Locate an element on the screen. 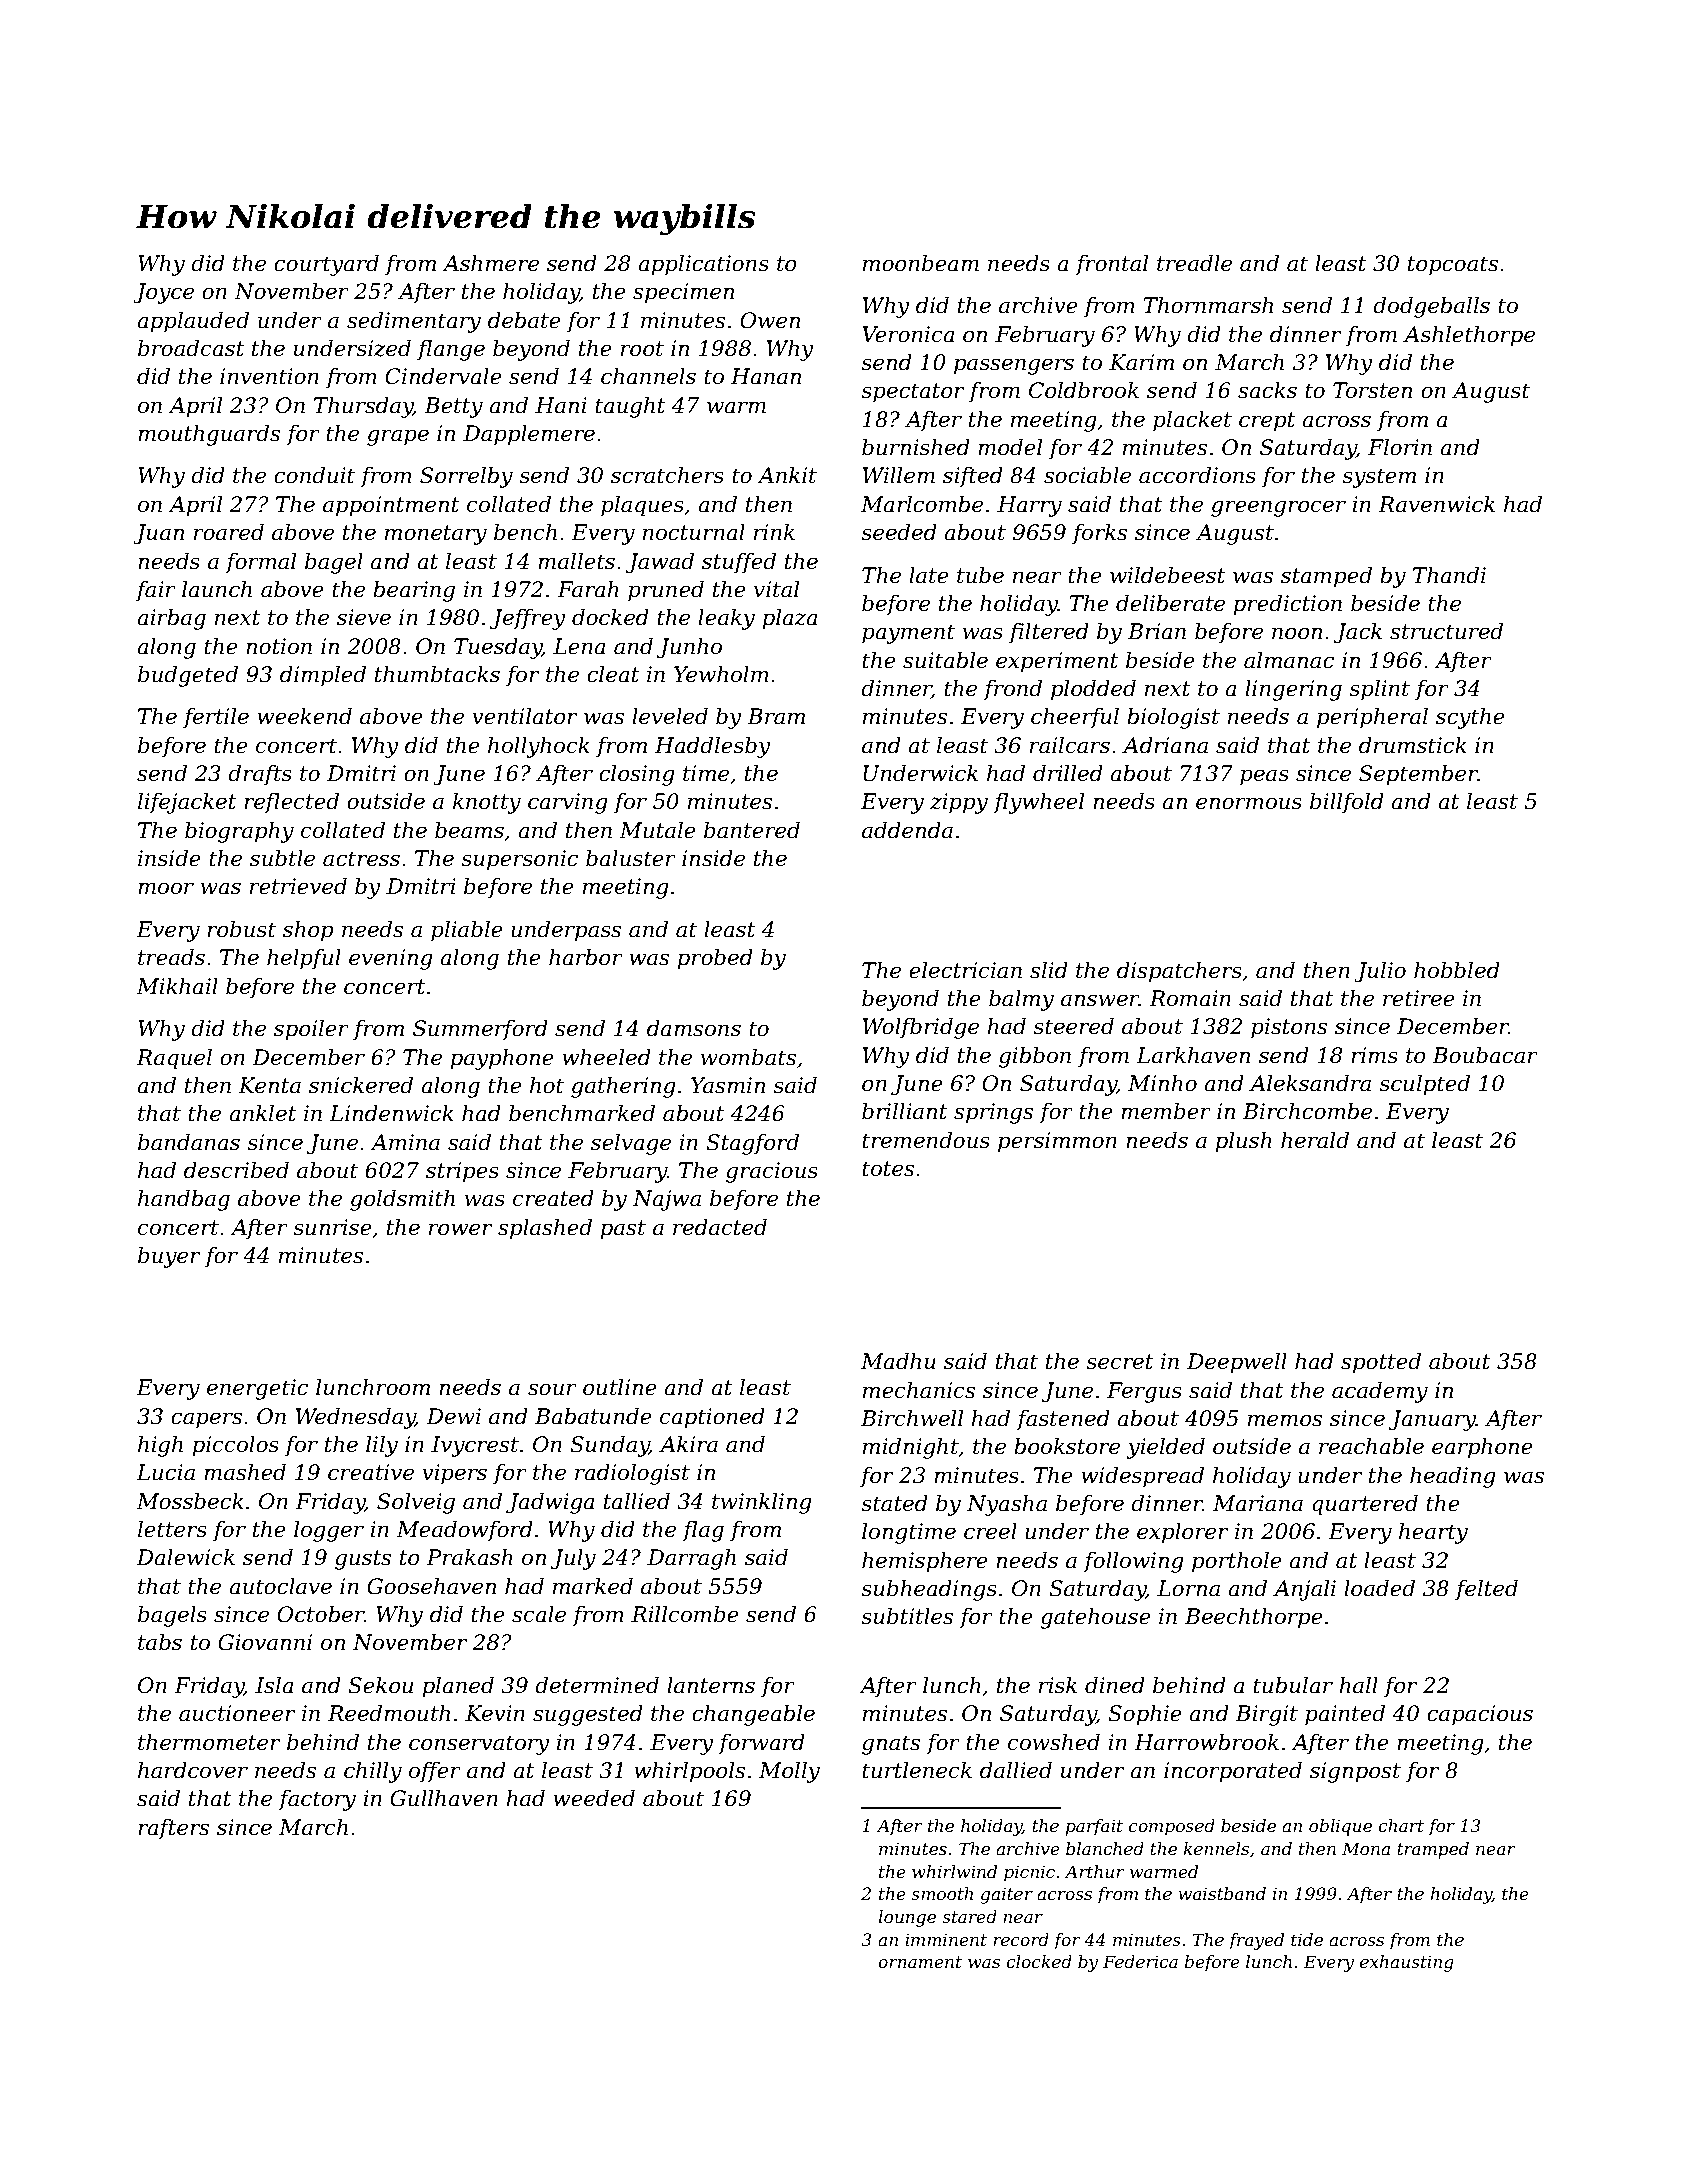 The height and width of the screenshot is (2178, 1683). moor is located at coordinates (166, 888).
